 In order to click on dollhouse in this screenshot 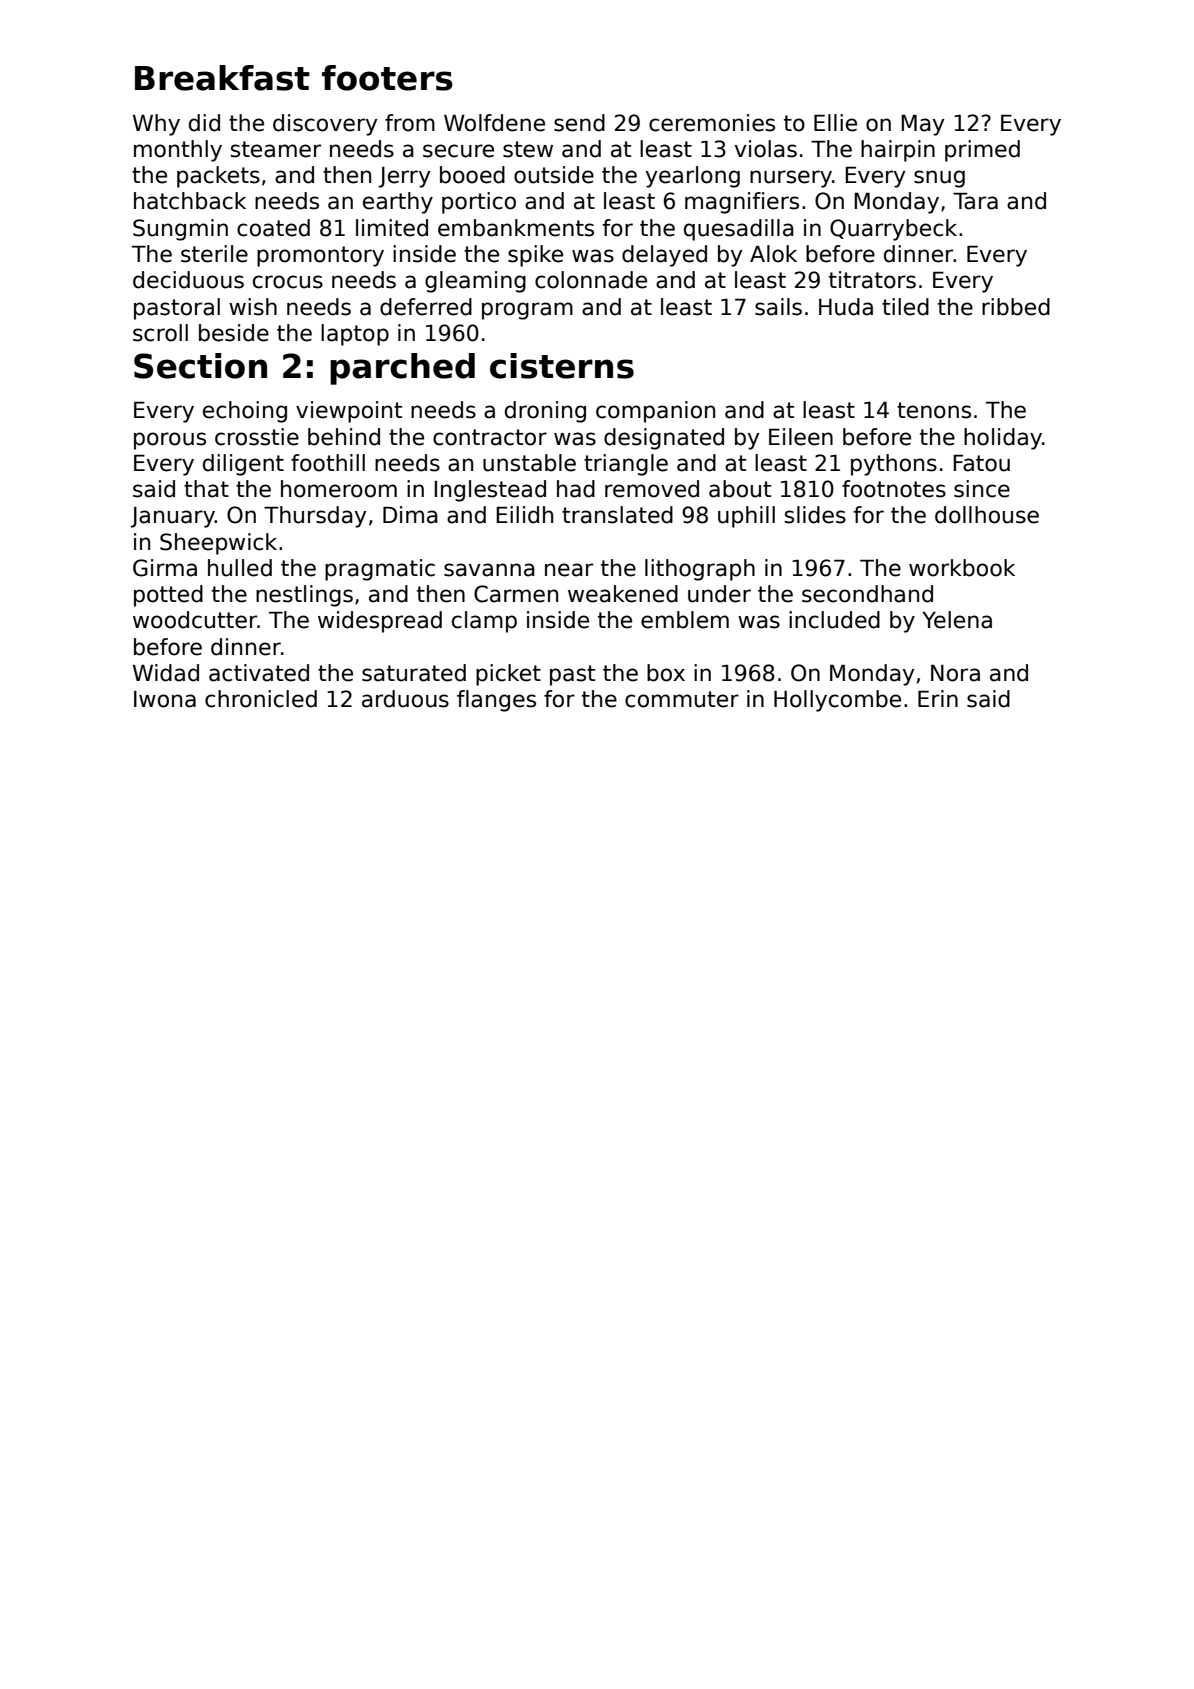, I will do `click(987, 515)`.
